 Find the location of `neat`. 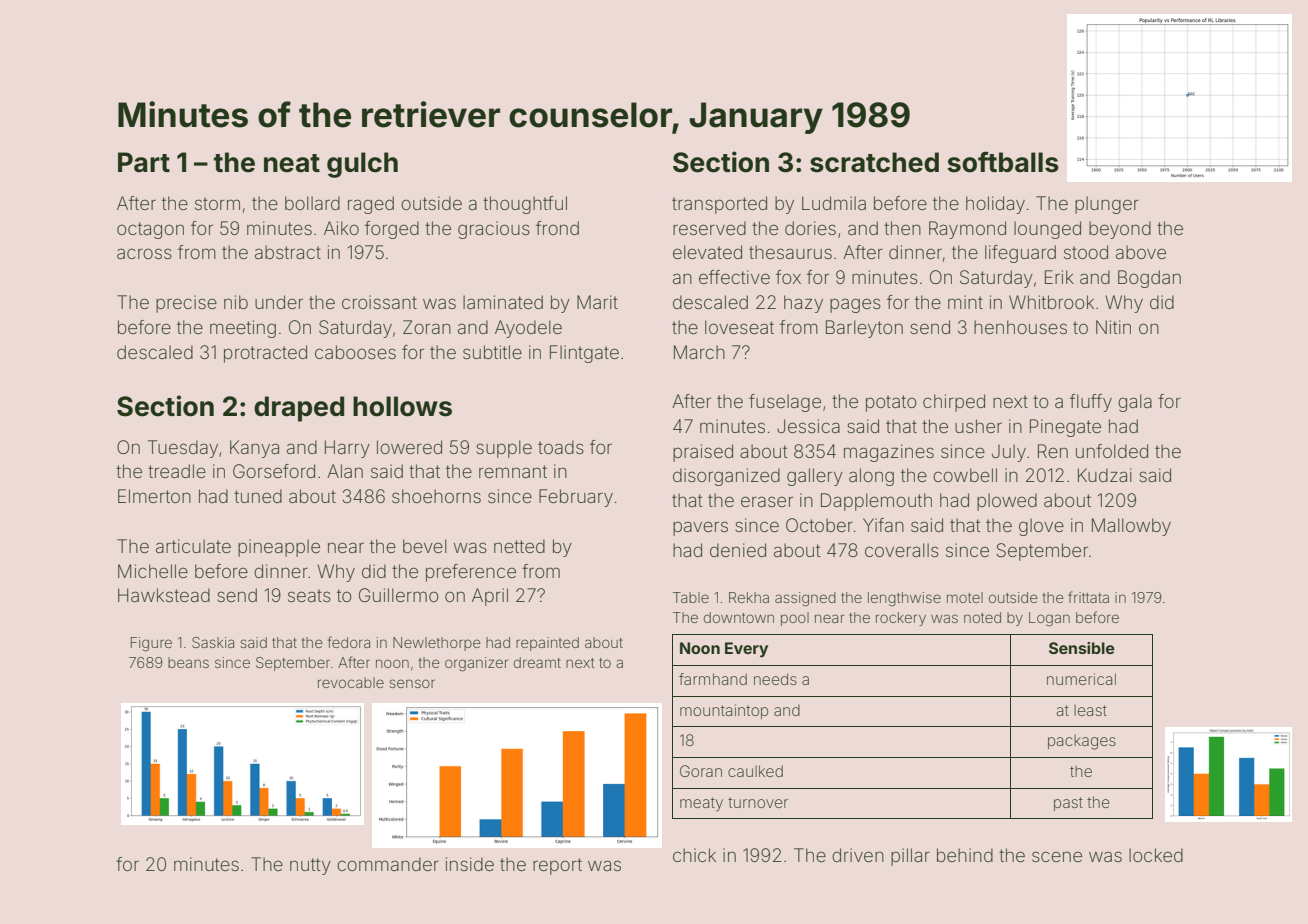

neat is located at coordinates (292, 163).
